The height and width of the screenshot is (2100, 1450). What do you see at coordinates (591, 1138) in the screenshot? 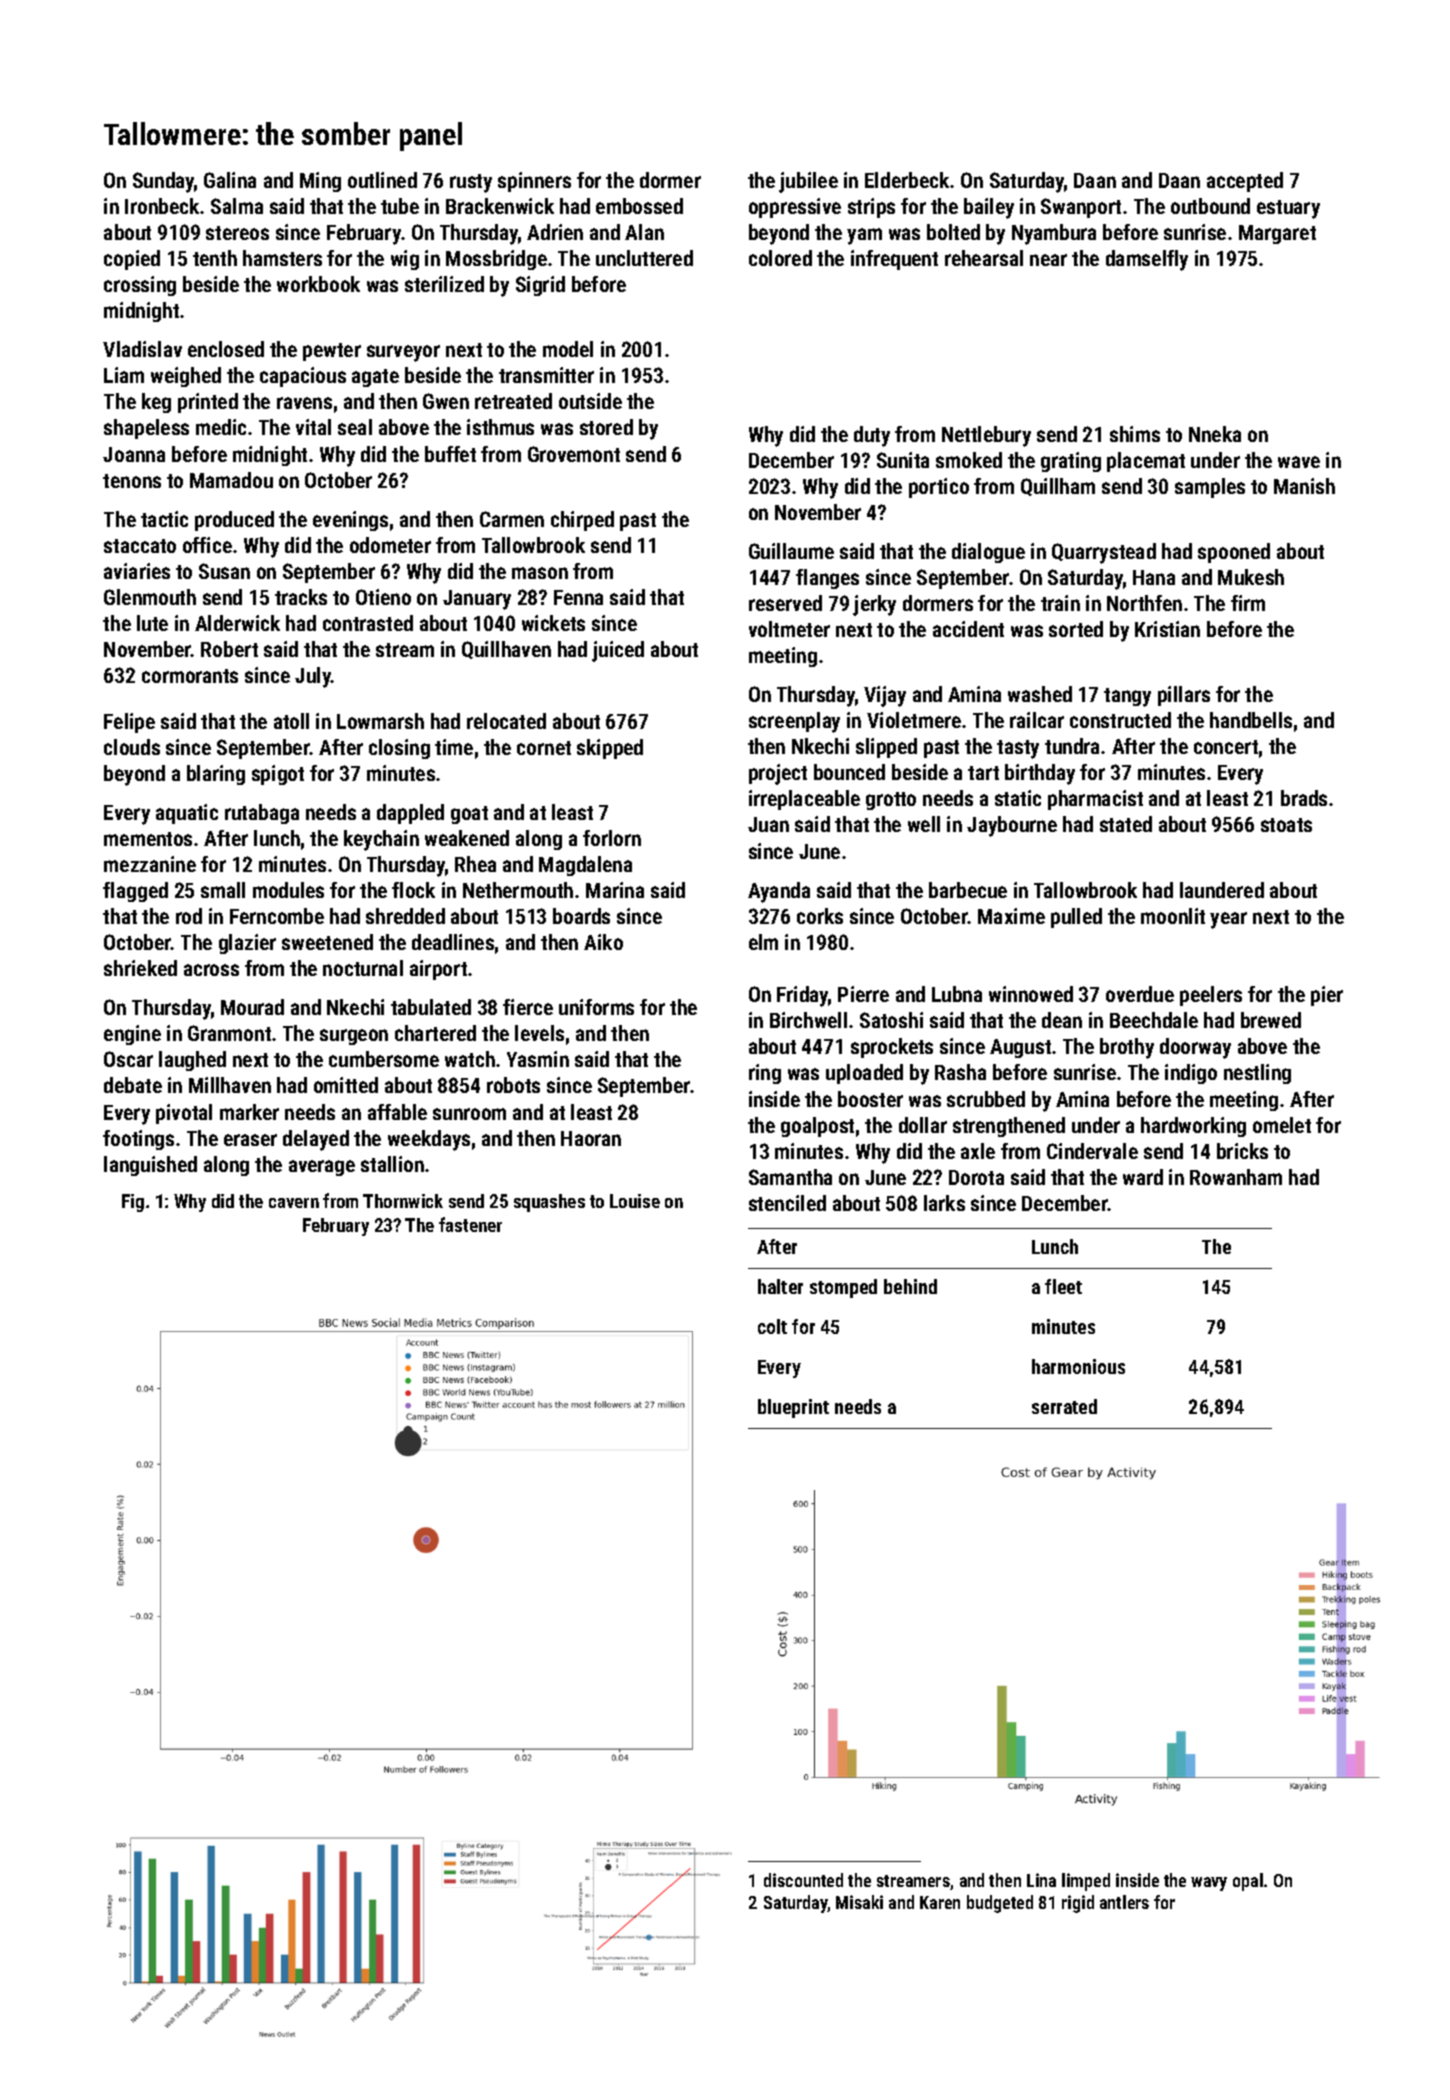
I see `Haoran` at bounding box center [591, 1138].
